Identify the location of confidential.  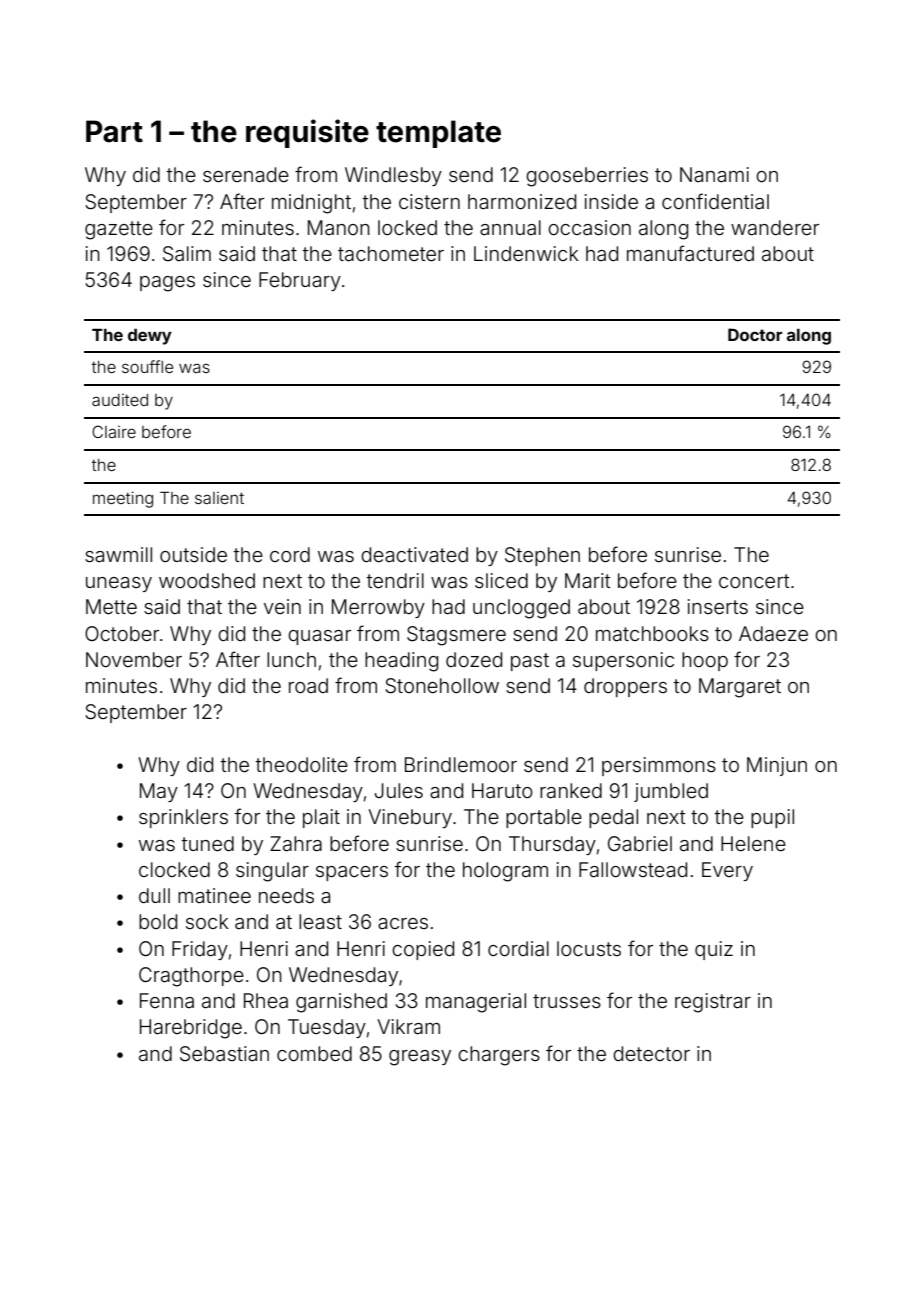
(715, 201).
